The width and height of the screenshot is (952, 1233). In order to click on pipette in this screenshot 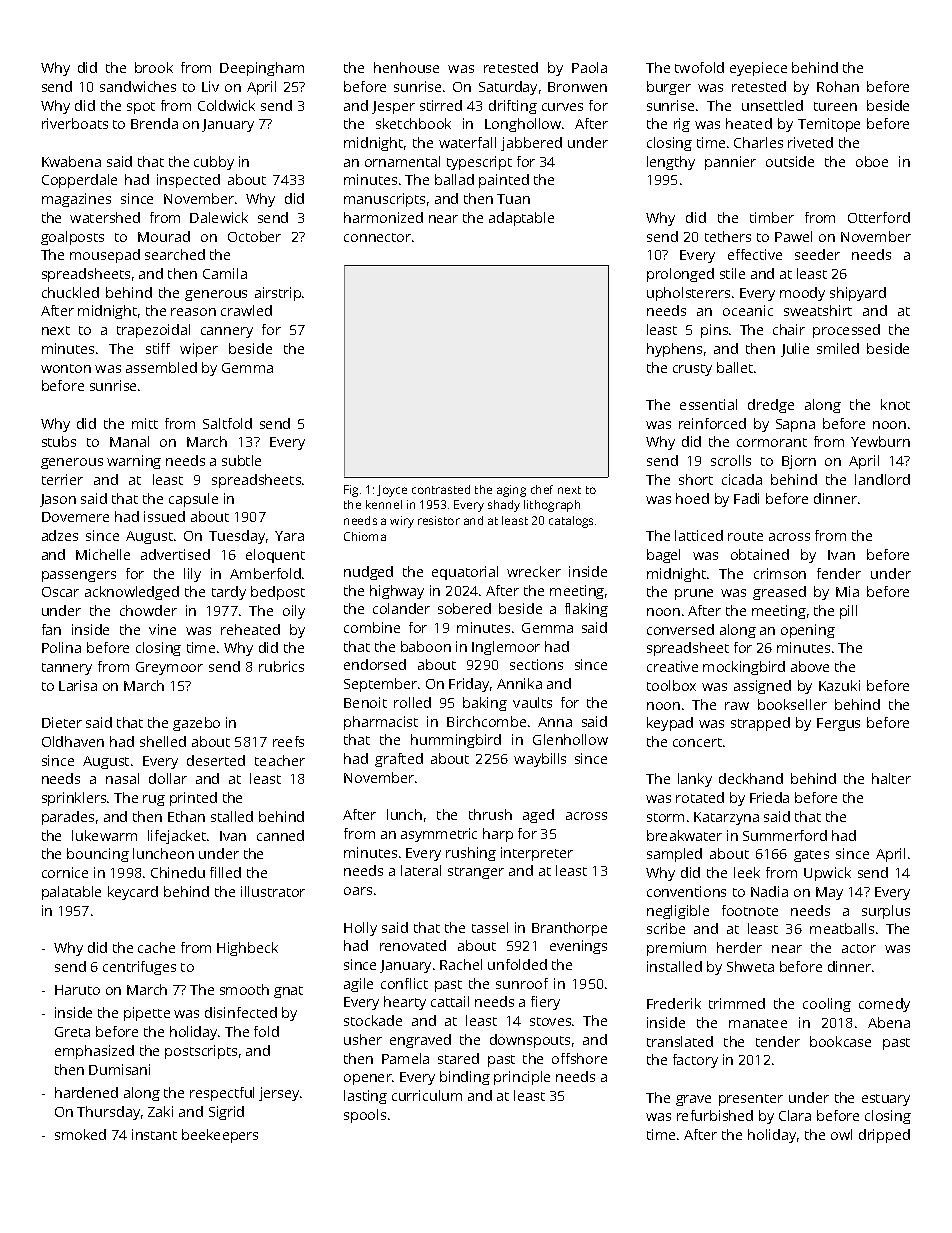, I will do `click(147, 1014)`.
